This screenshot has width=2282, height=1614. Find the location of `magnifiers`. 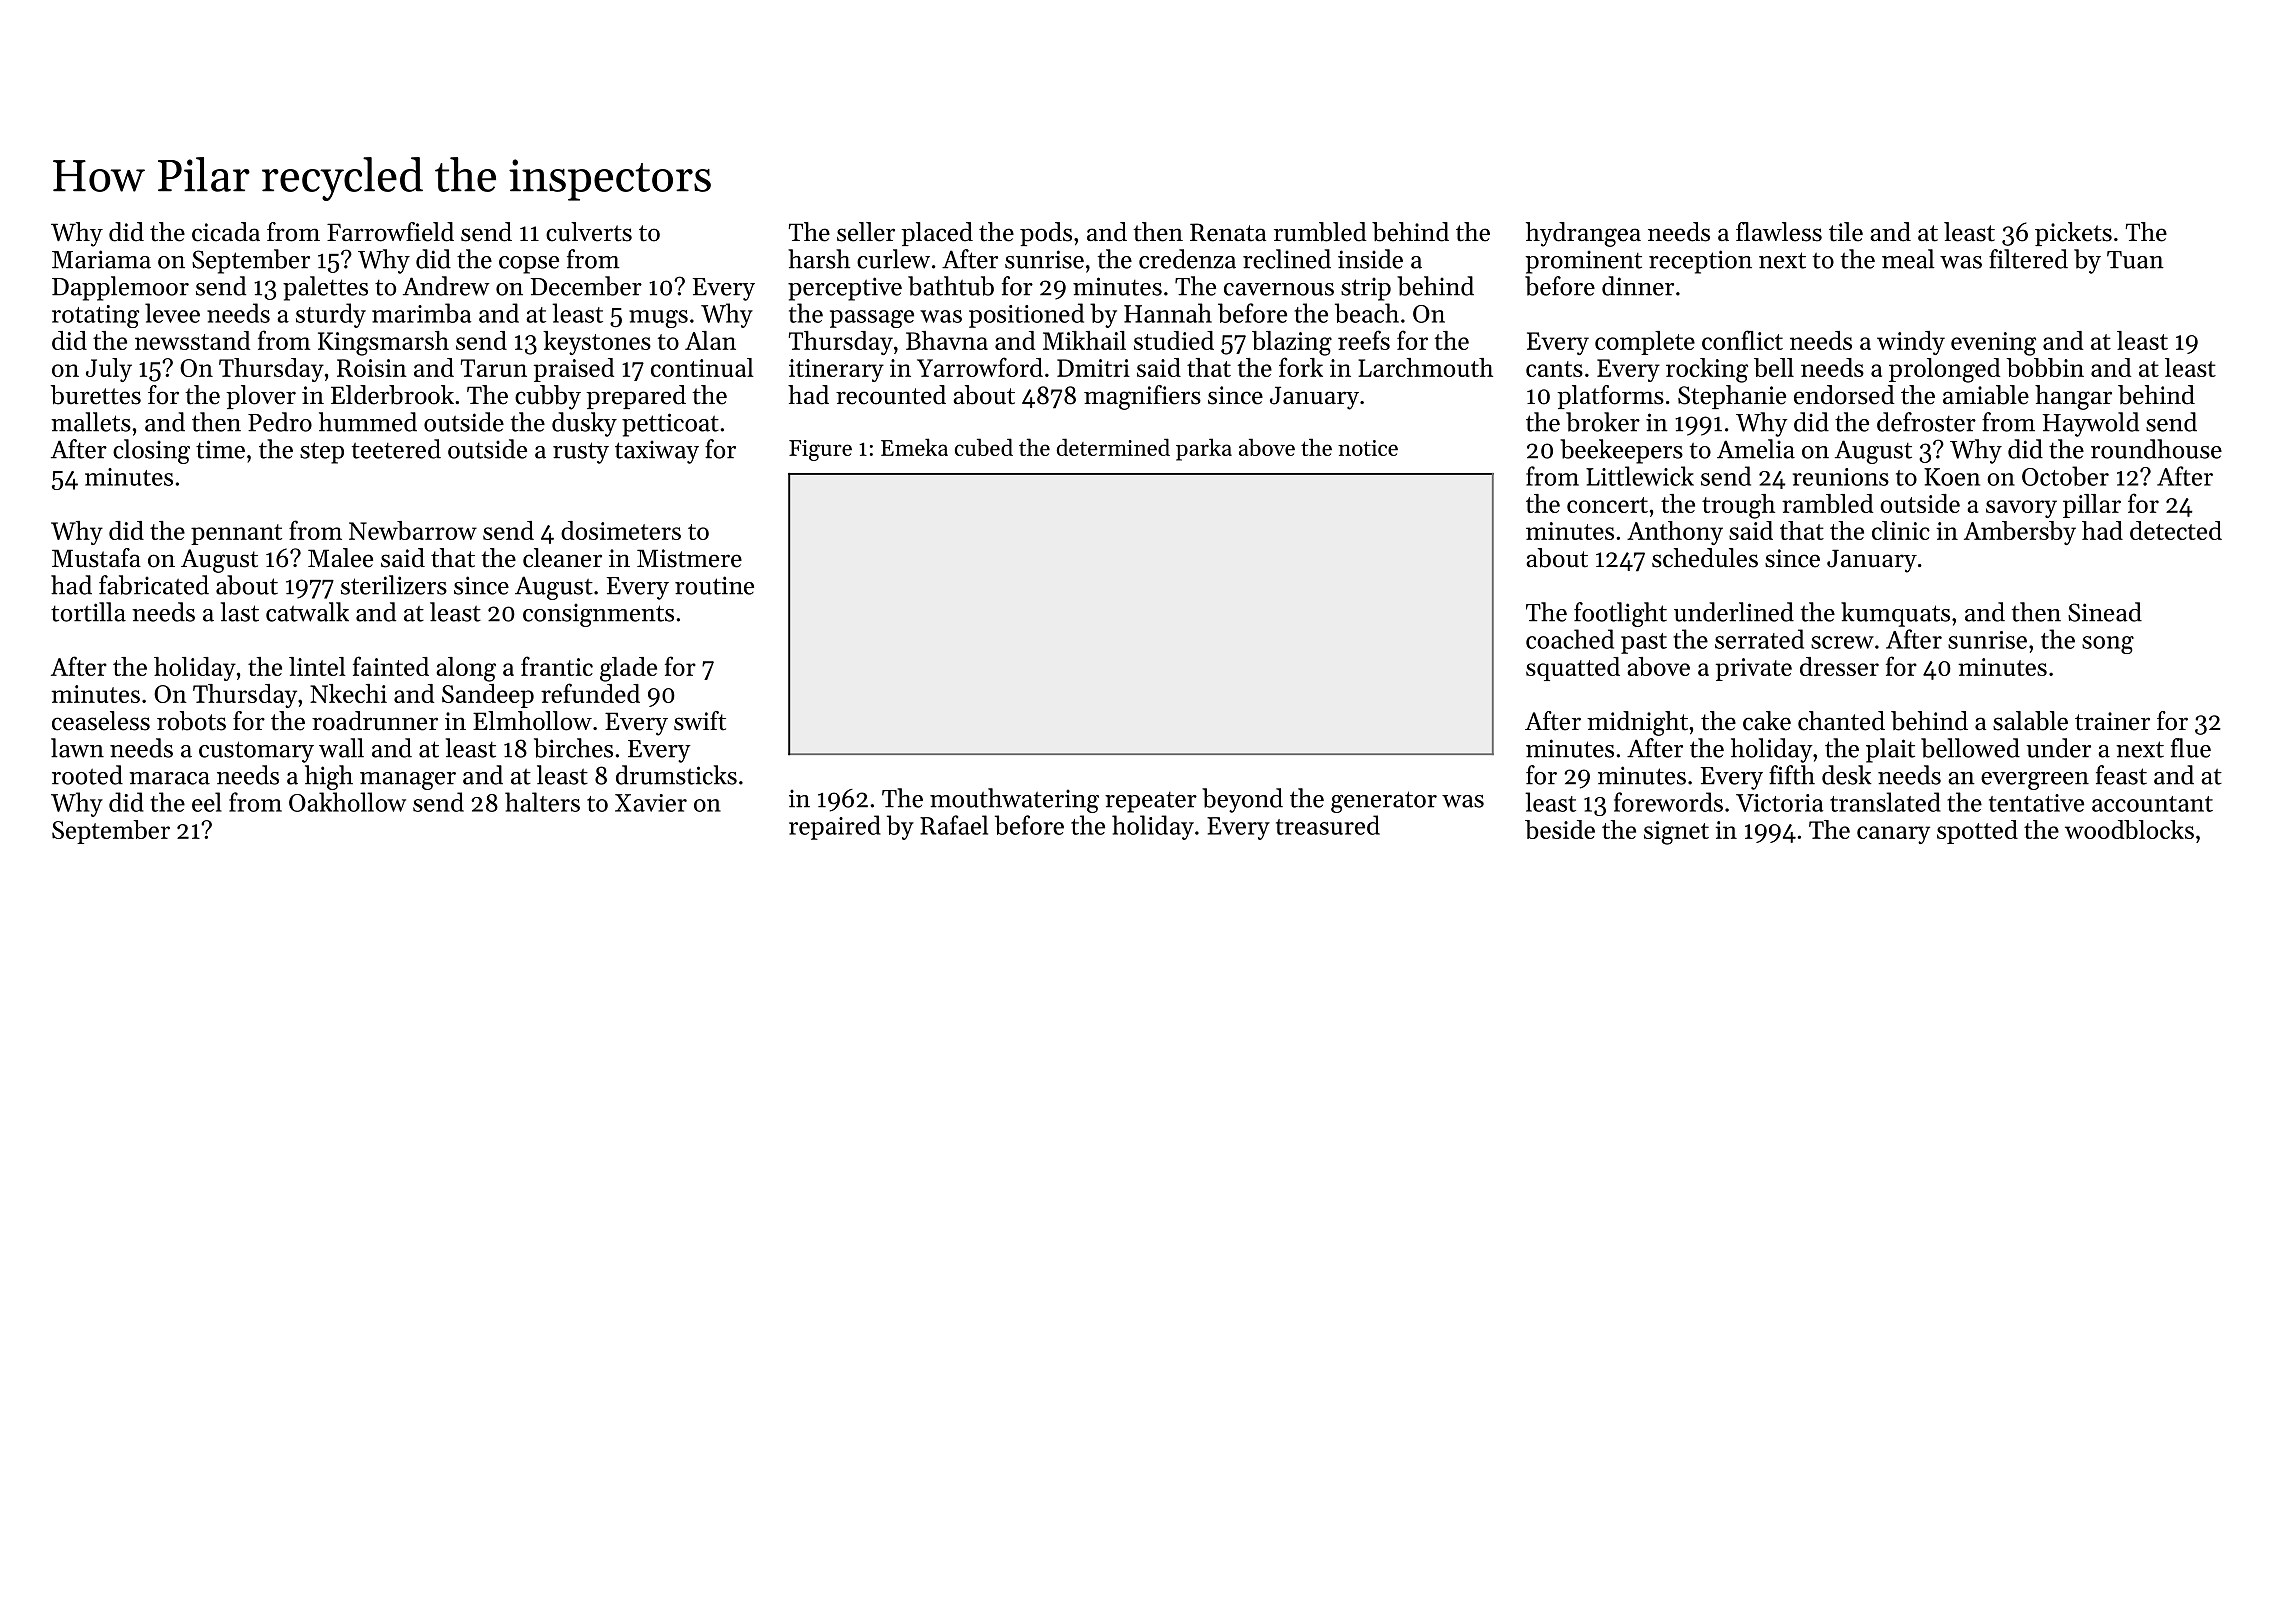

magnifiers is located at coordinates (1142, 397).
